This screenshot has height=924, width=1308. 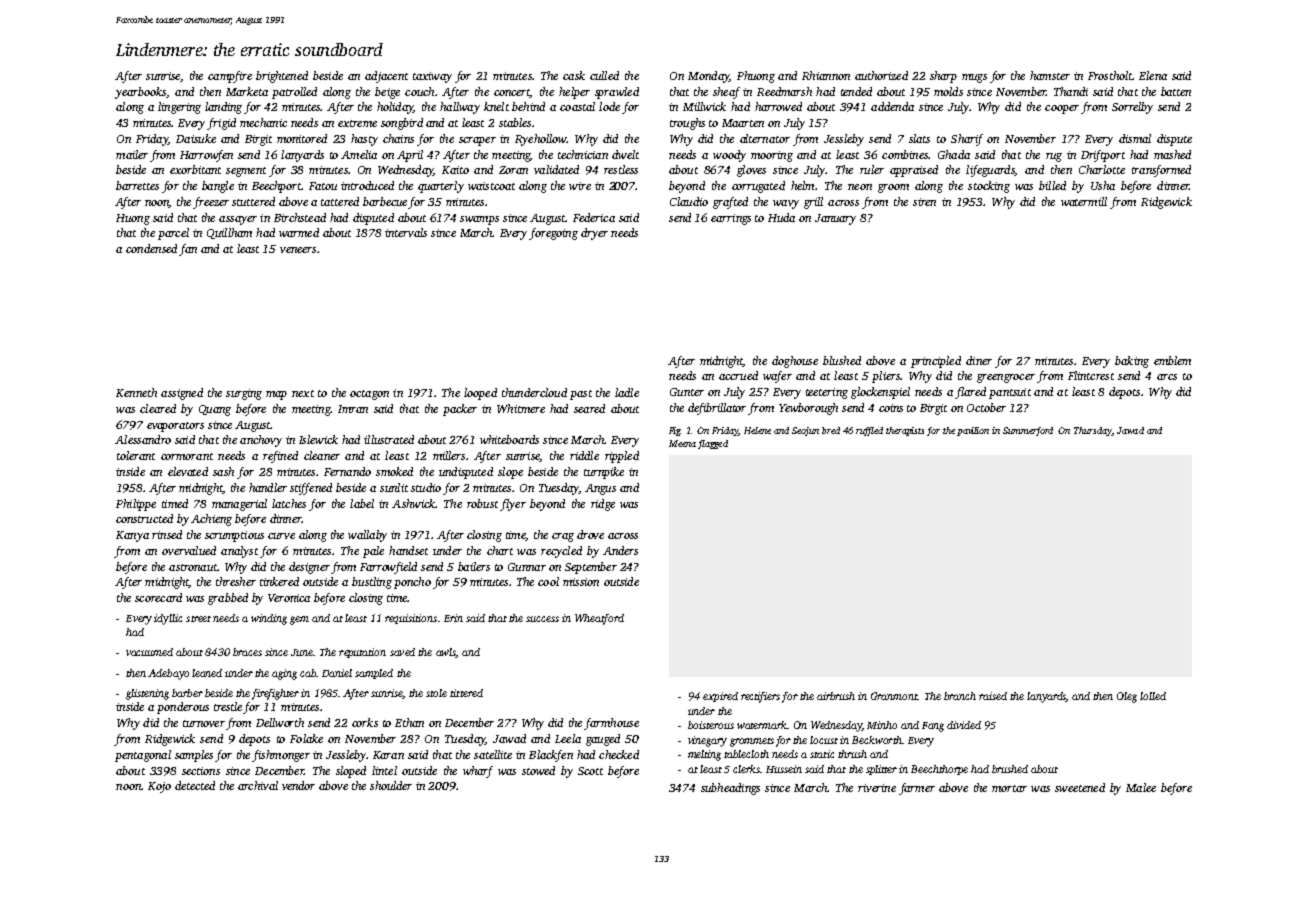 I want to click on emblem, so click(x=1172, y=360).
